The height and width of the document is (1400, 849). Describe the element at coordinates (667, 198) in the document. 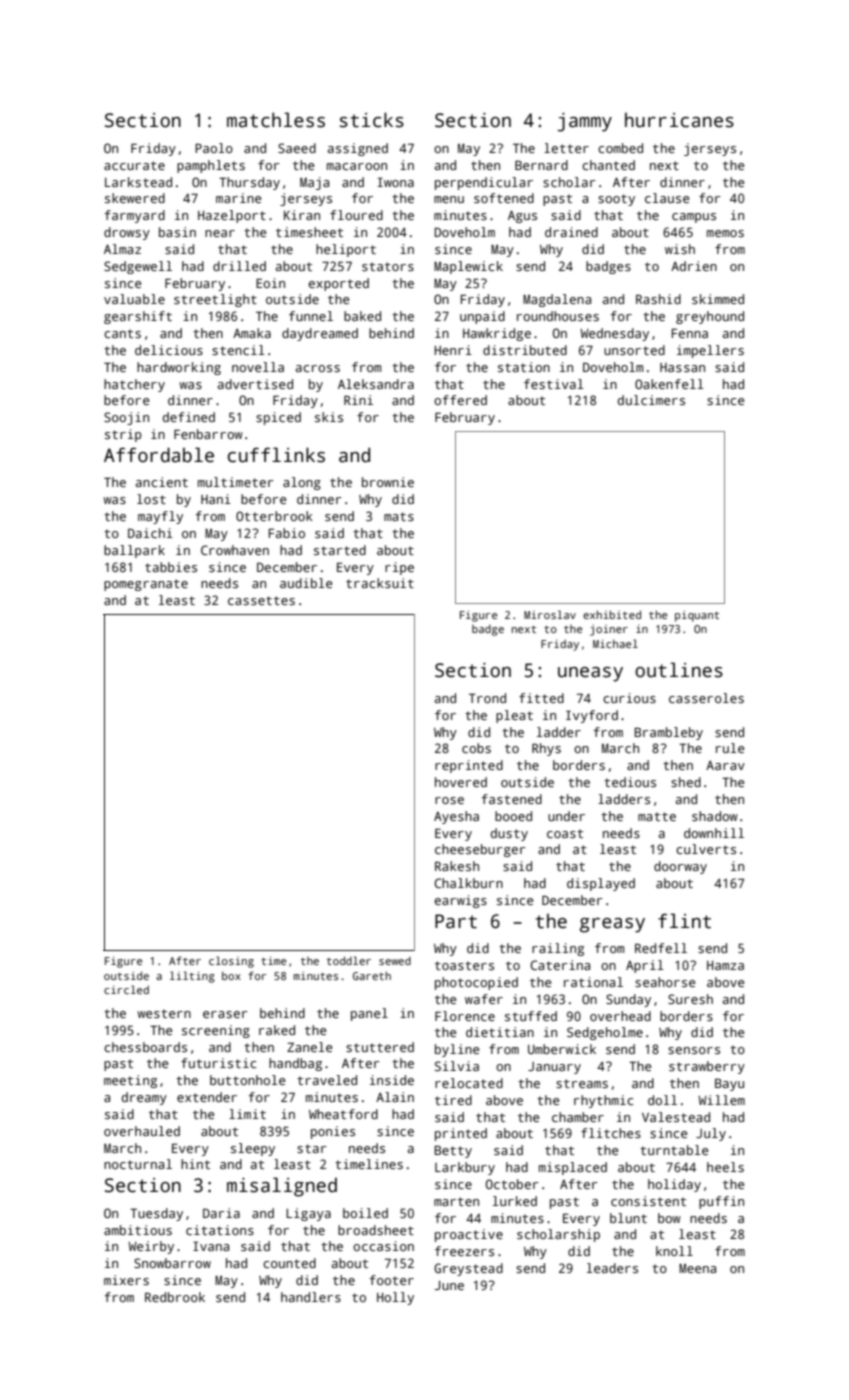

I see `clause` at that location.
